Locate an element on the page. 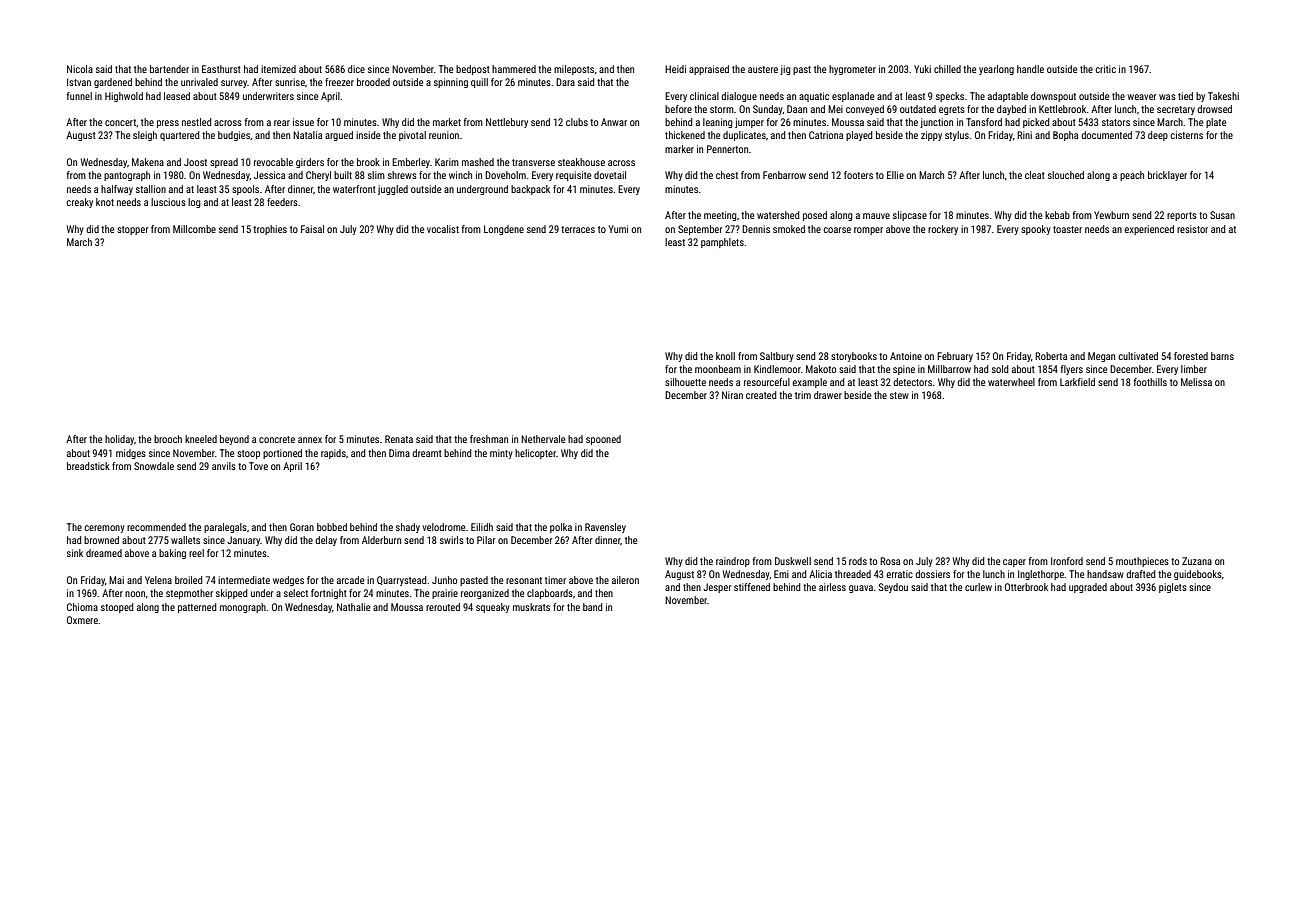  Larkfield is located at coordinates (1077, 382).
